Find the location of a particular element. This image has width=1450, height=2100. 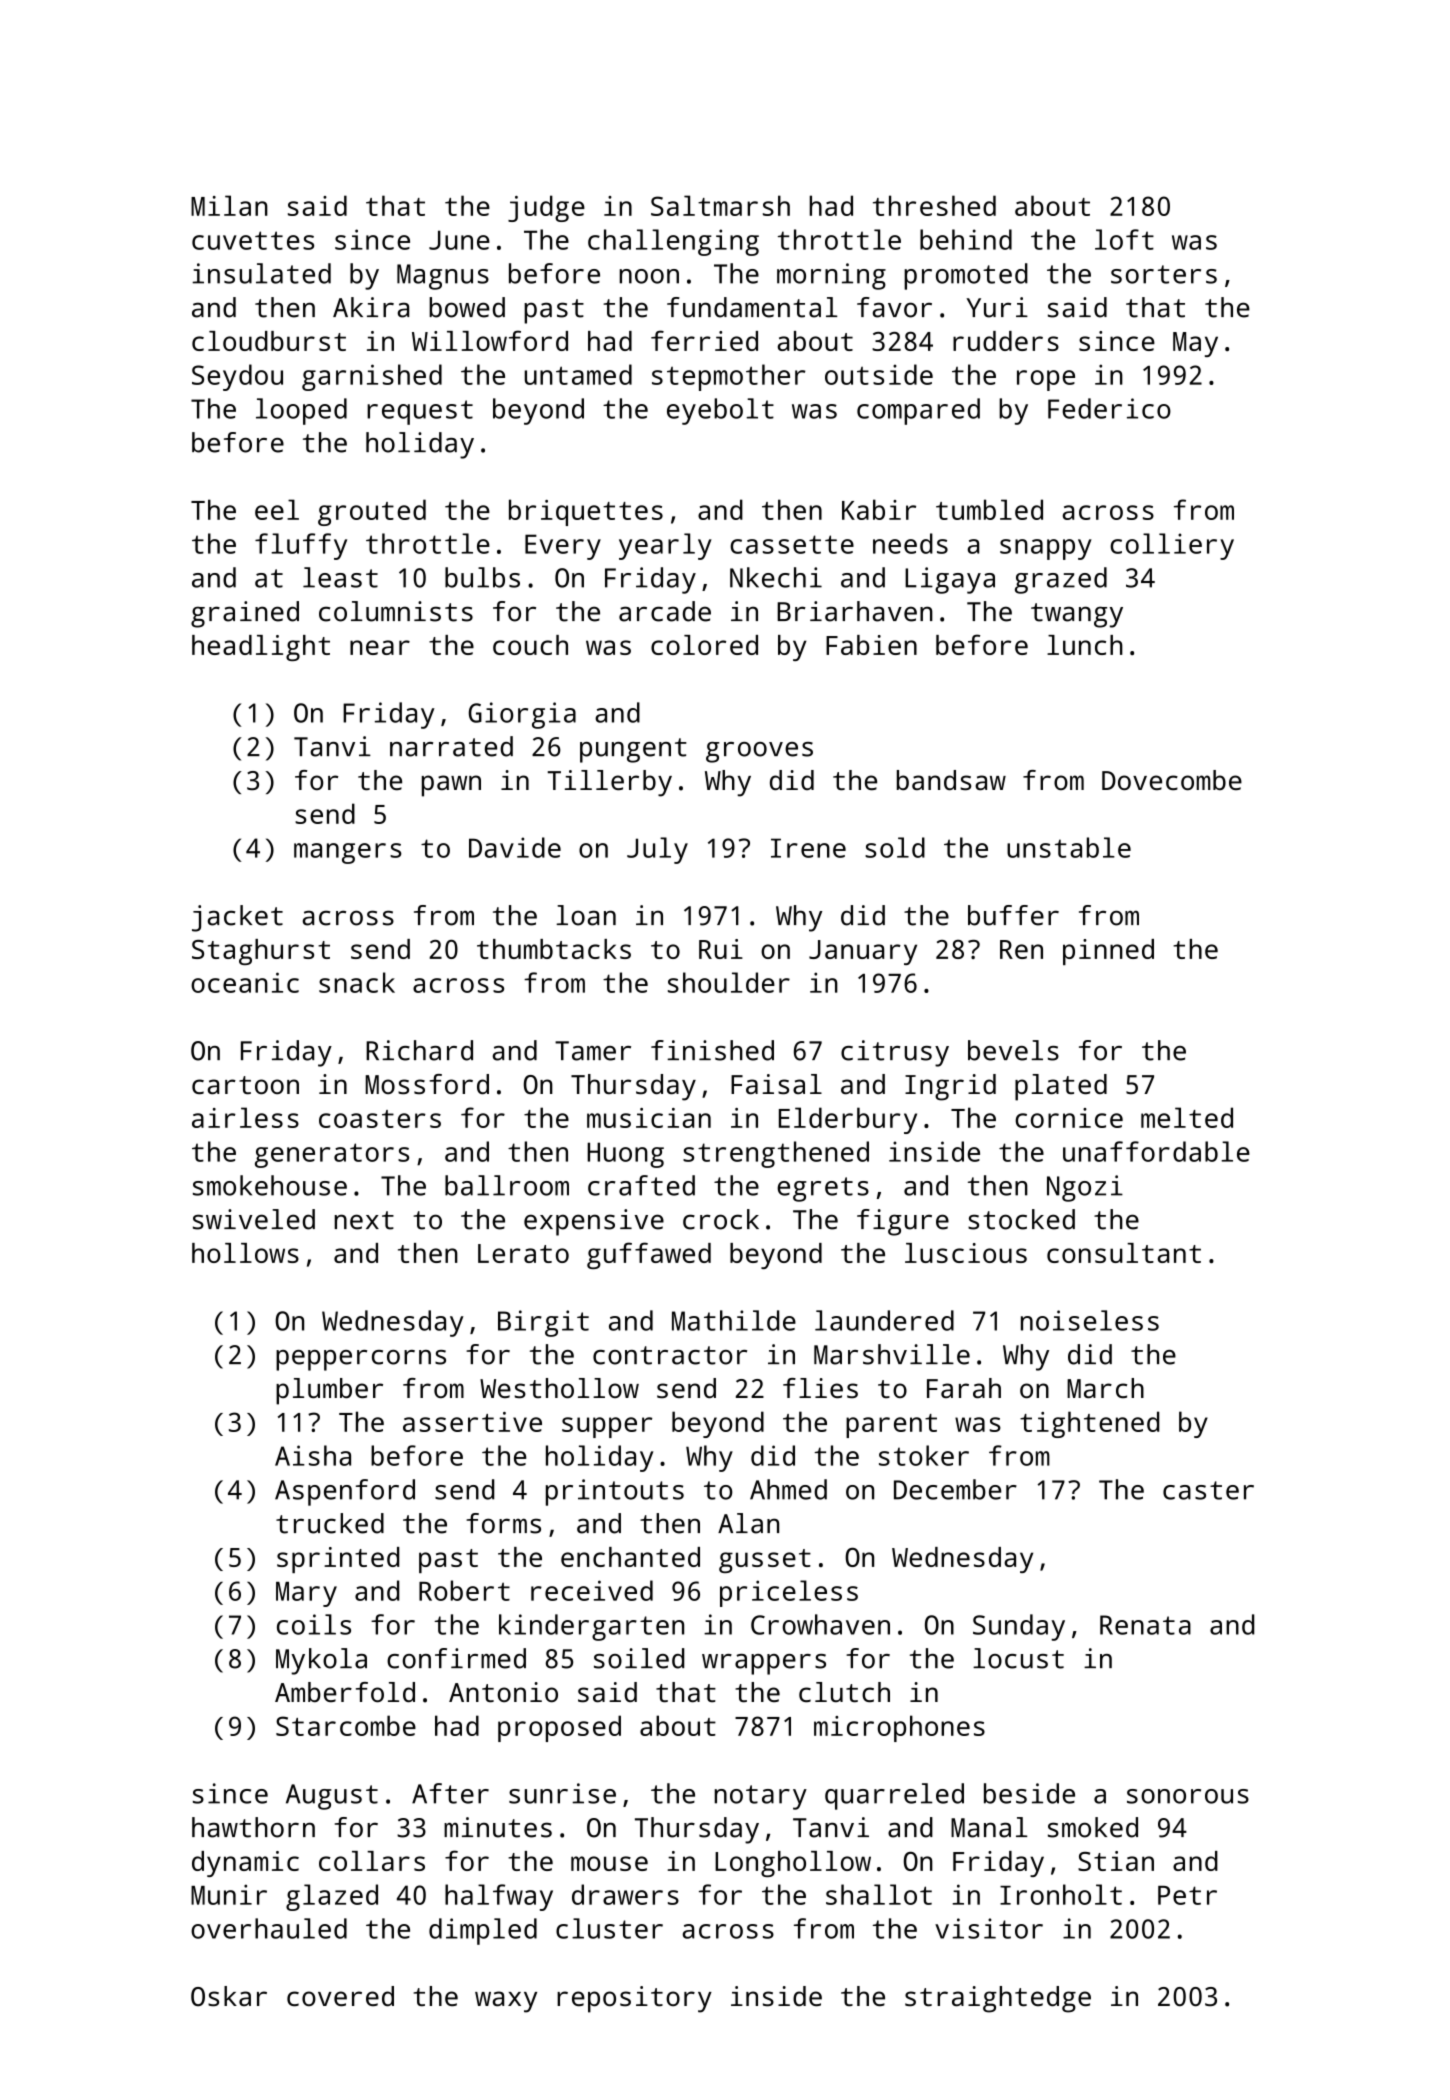

Dovecombe is located at coordinates (1172, 780).
